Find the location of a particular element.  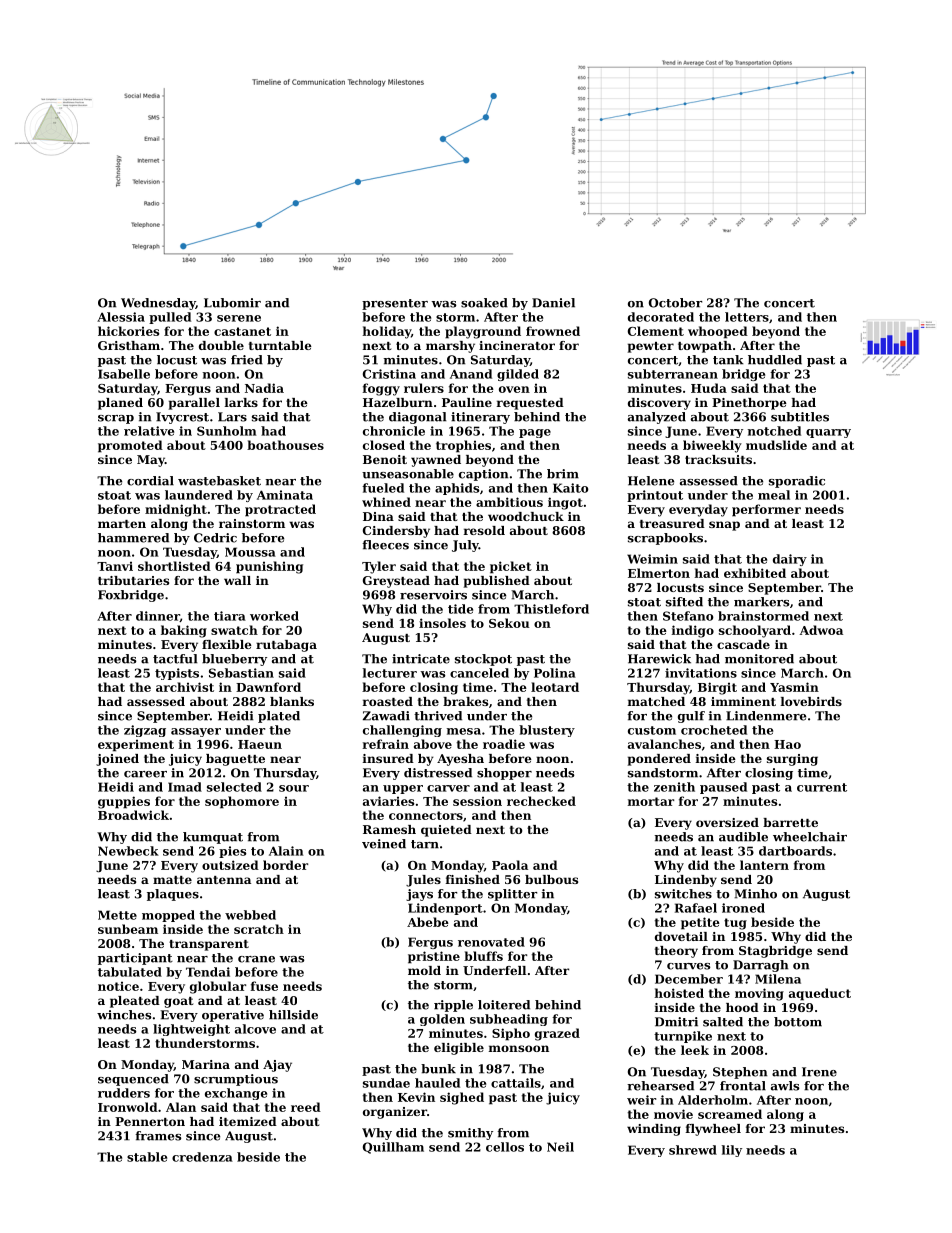

itemized is located at coordinates (248, 1121).
